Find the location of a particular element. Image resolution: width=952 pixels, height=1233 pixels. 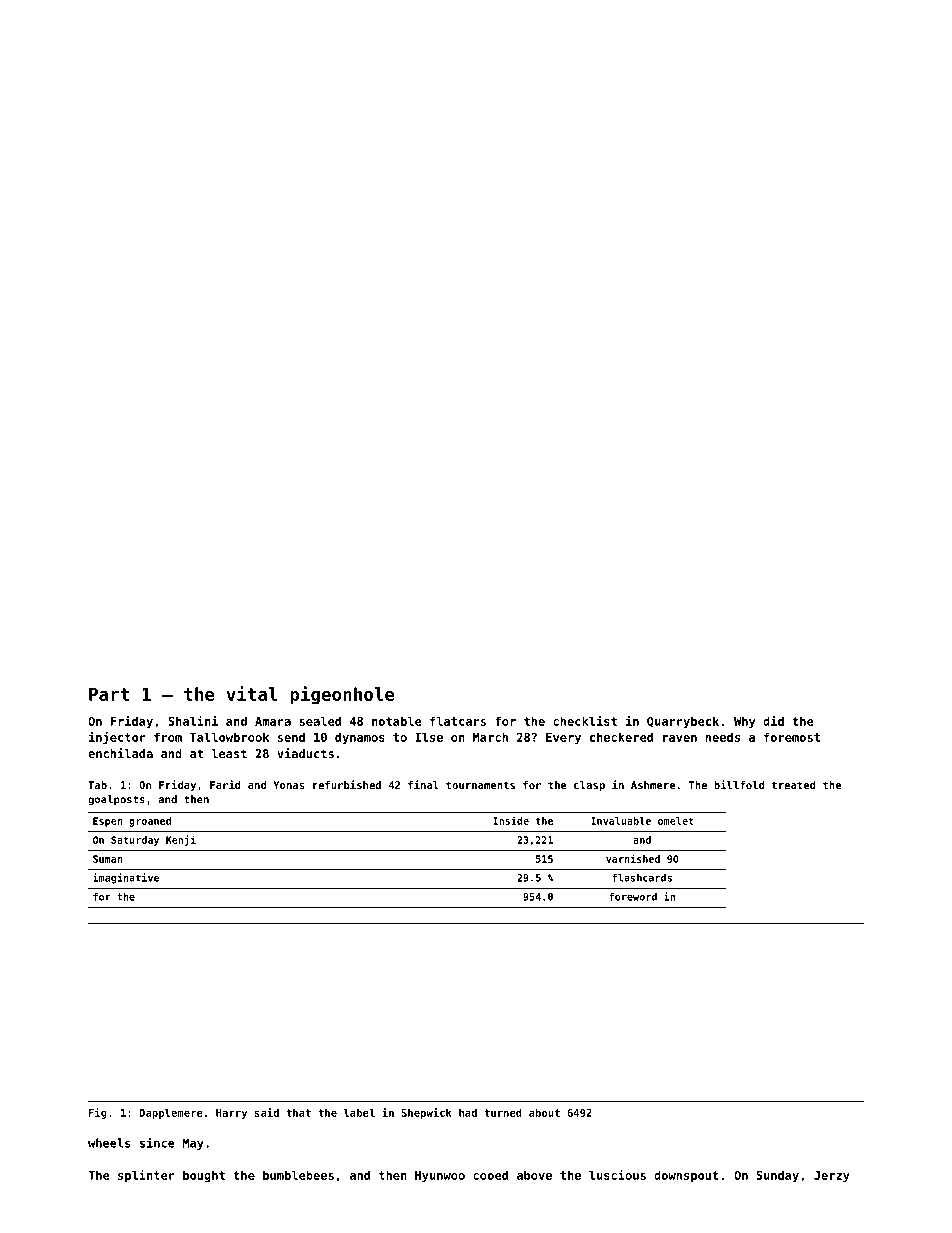

about is located at coordinates (544, 1112).
